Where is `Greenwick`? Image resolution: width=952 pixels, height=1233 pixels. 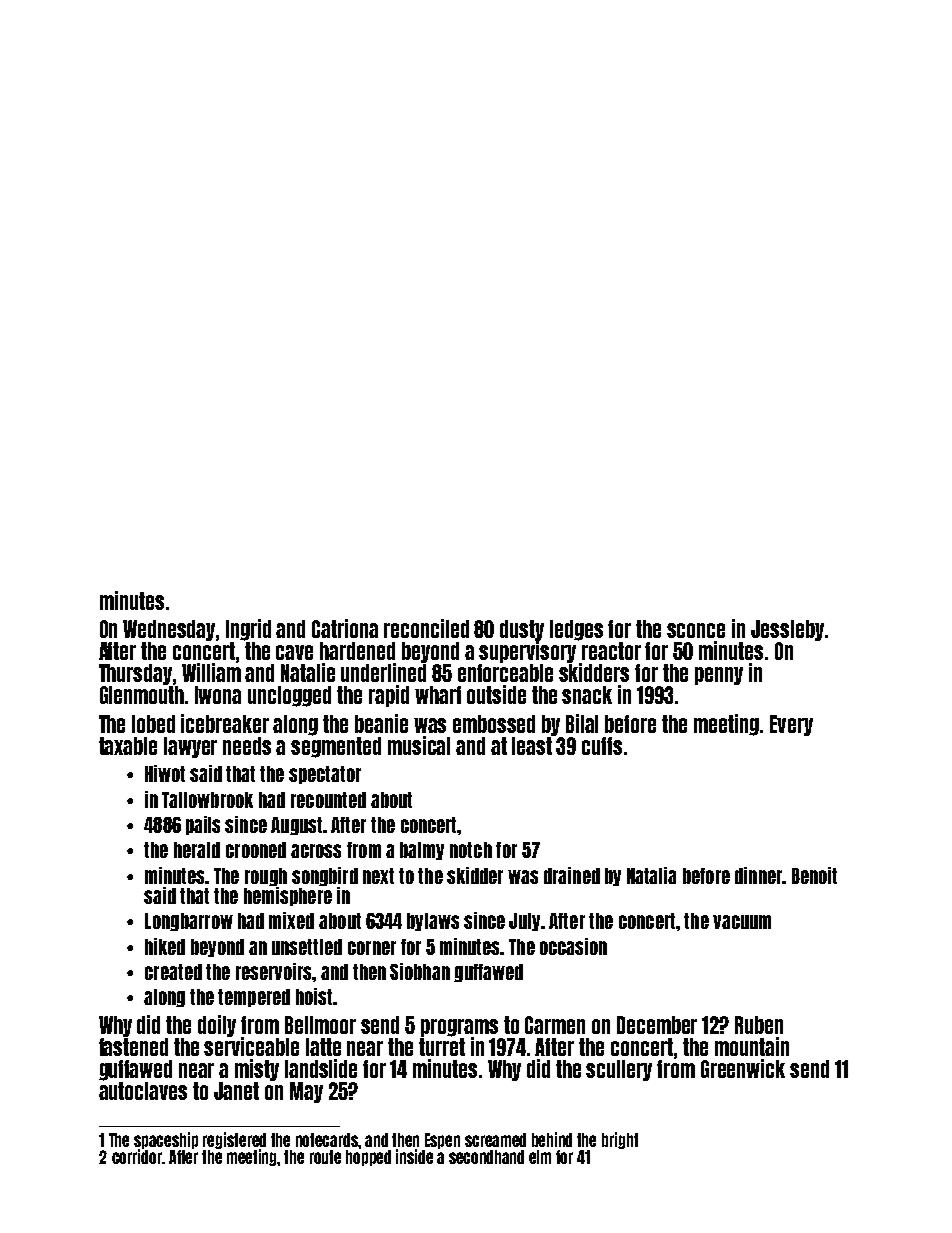 Greenwick is located at coordinates (743, 1068).
